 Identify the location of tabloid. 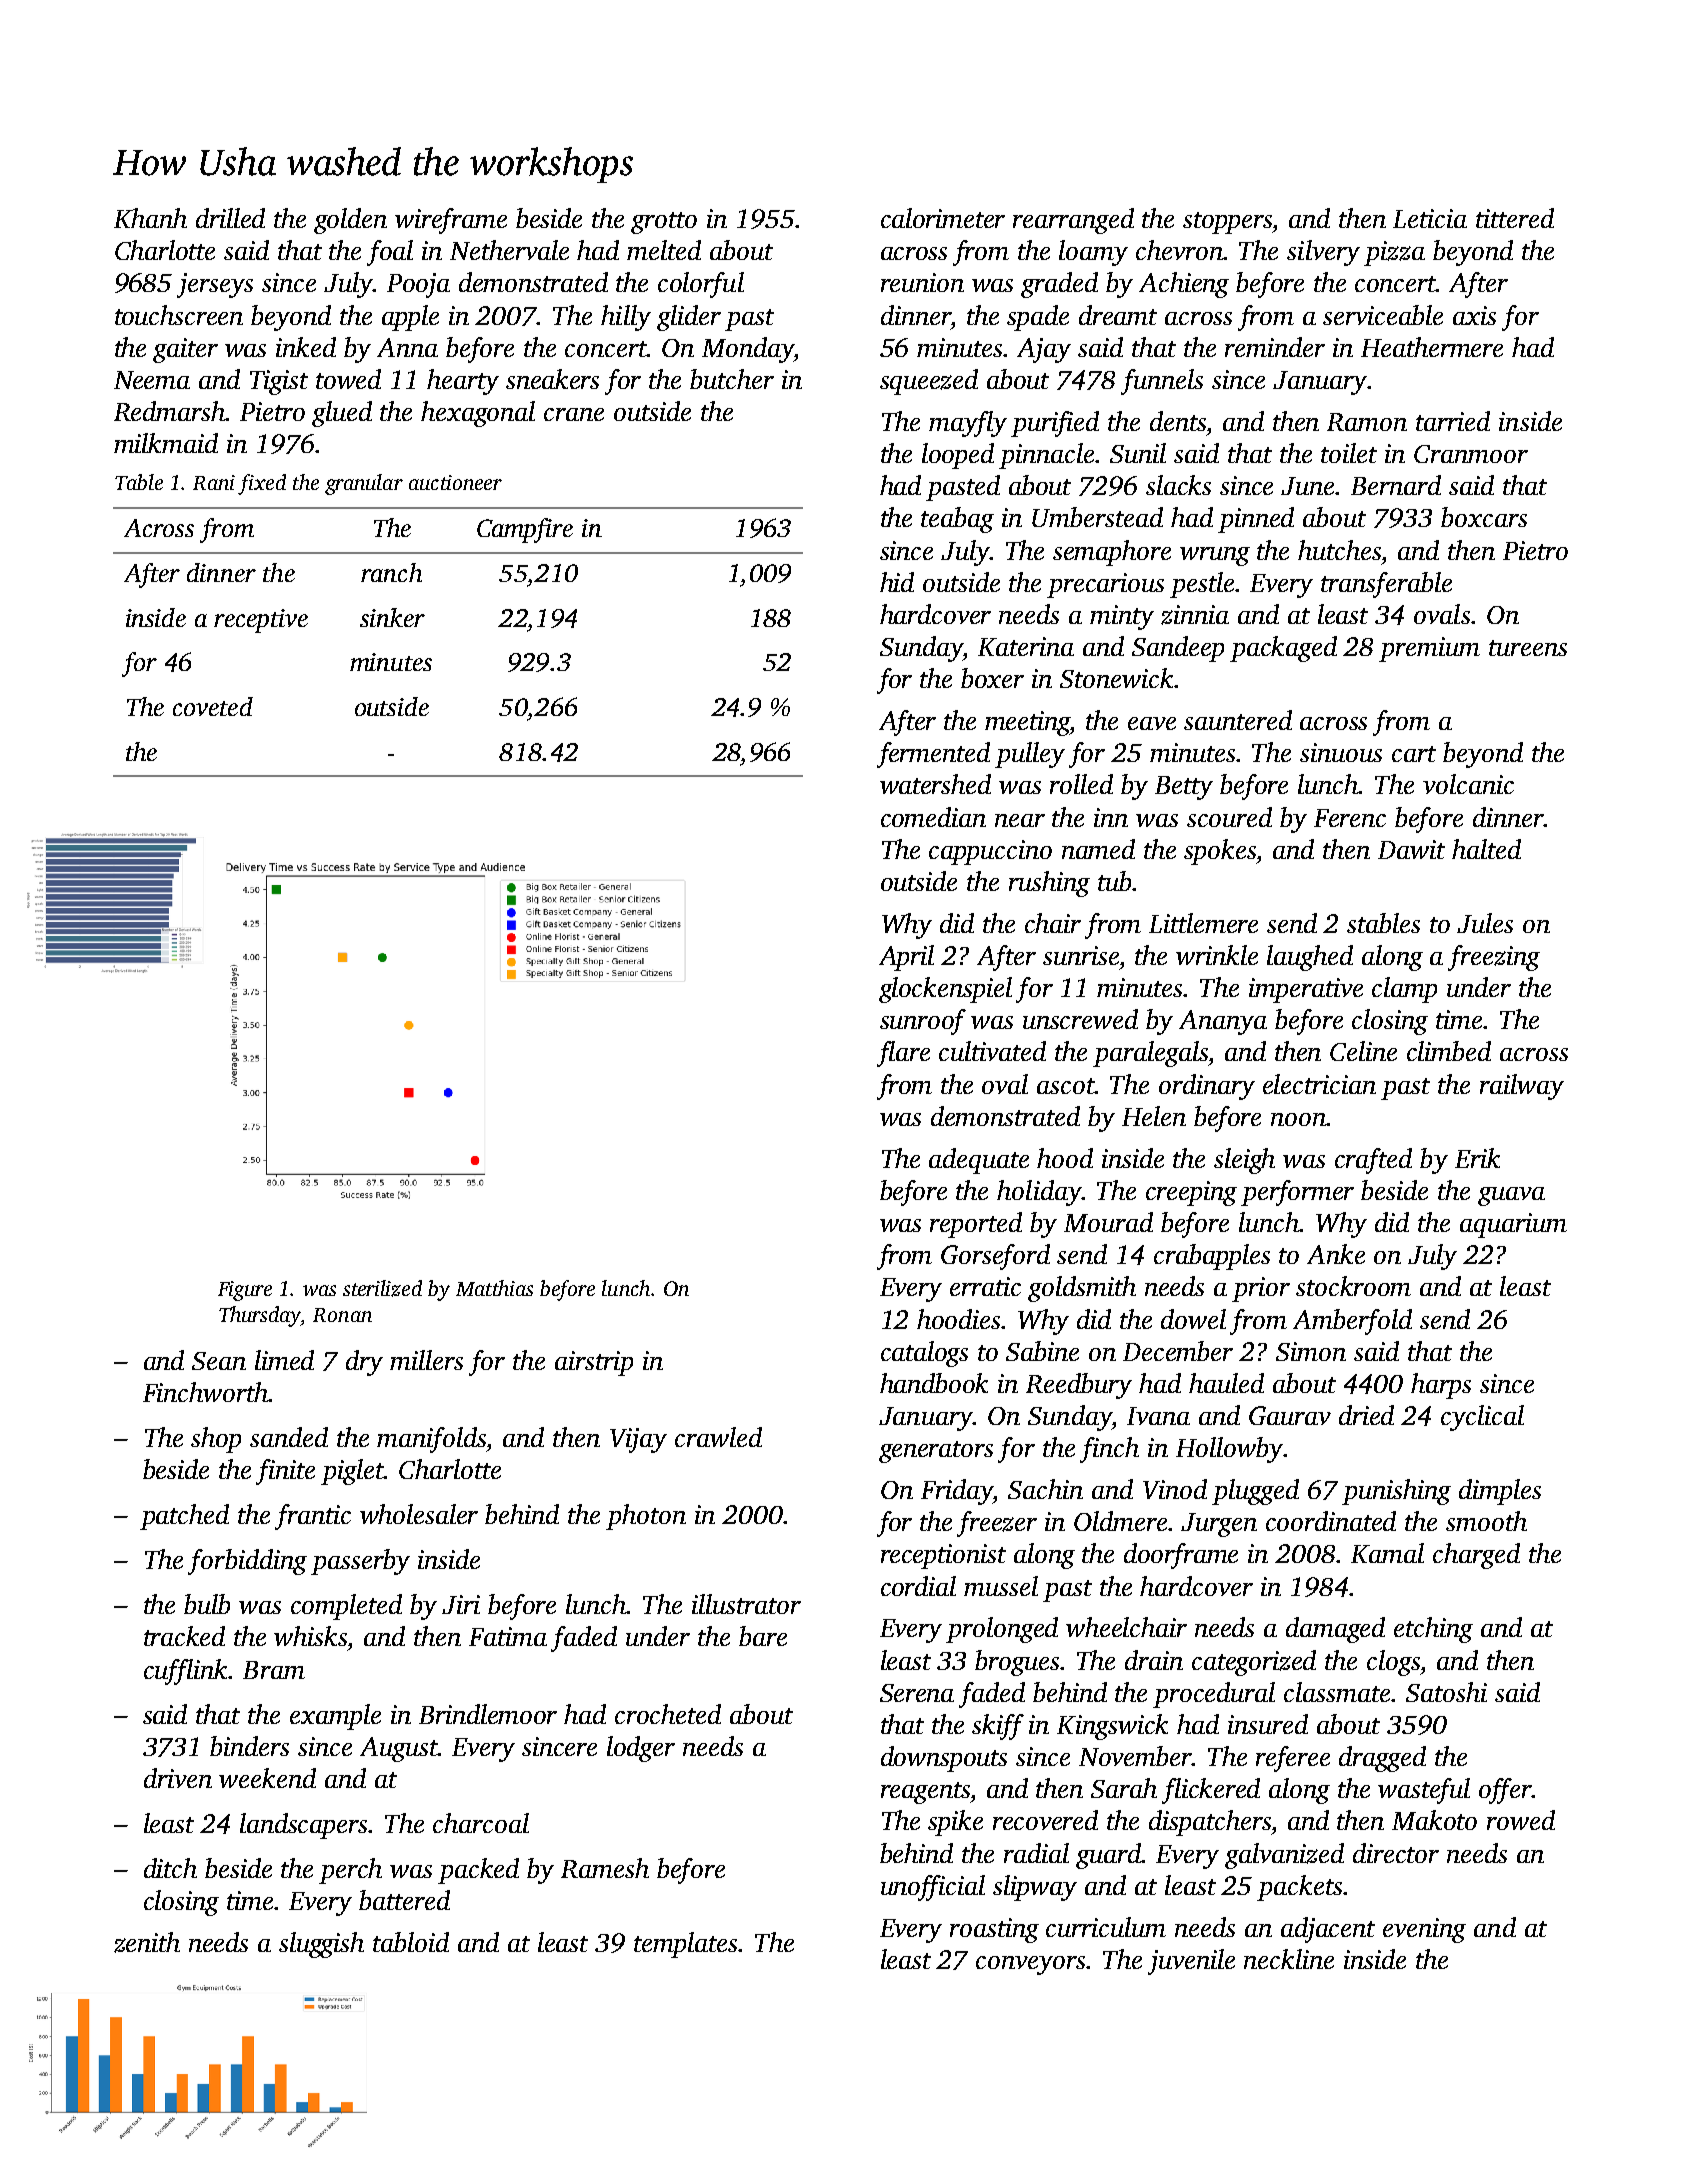
(411, 1942).
